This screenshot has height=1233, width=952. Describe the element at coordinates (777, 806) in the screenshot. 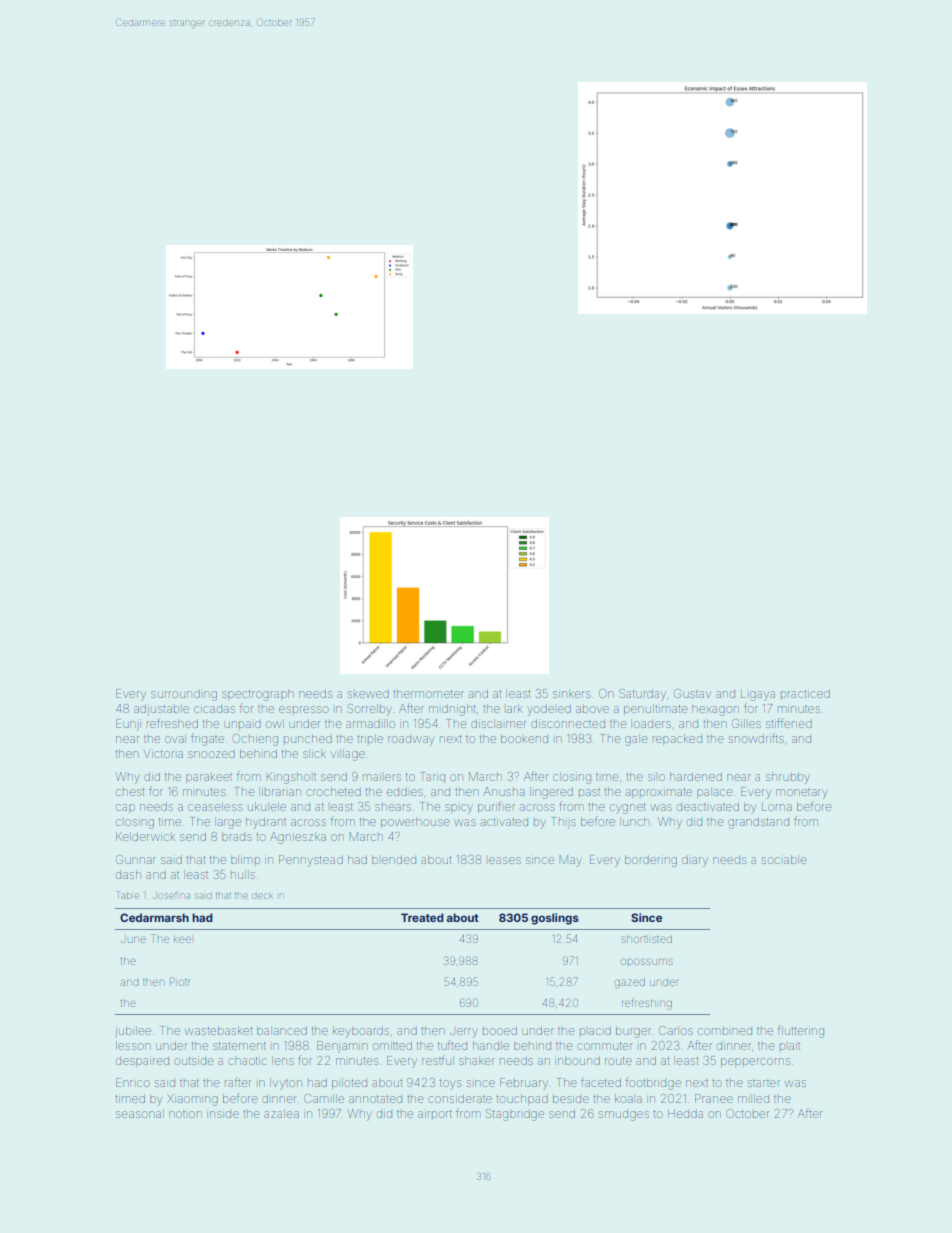

I see `Lorna` at that location.
